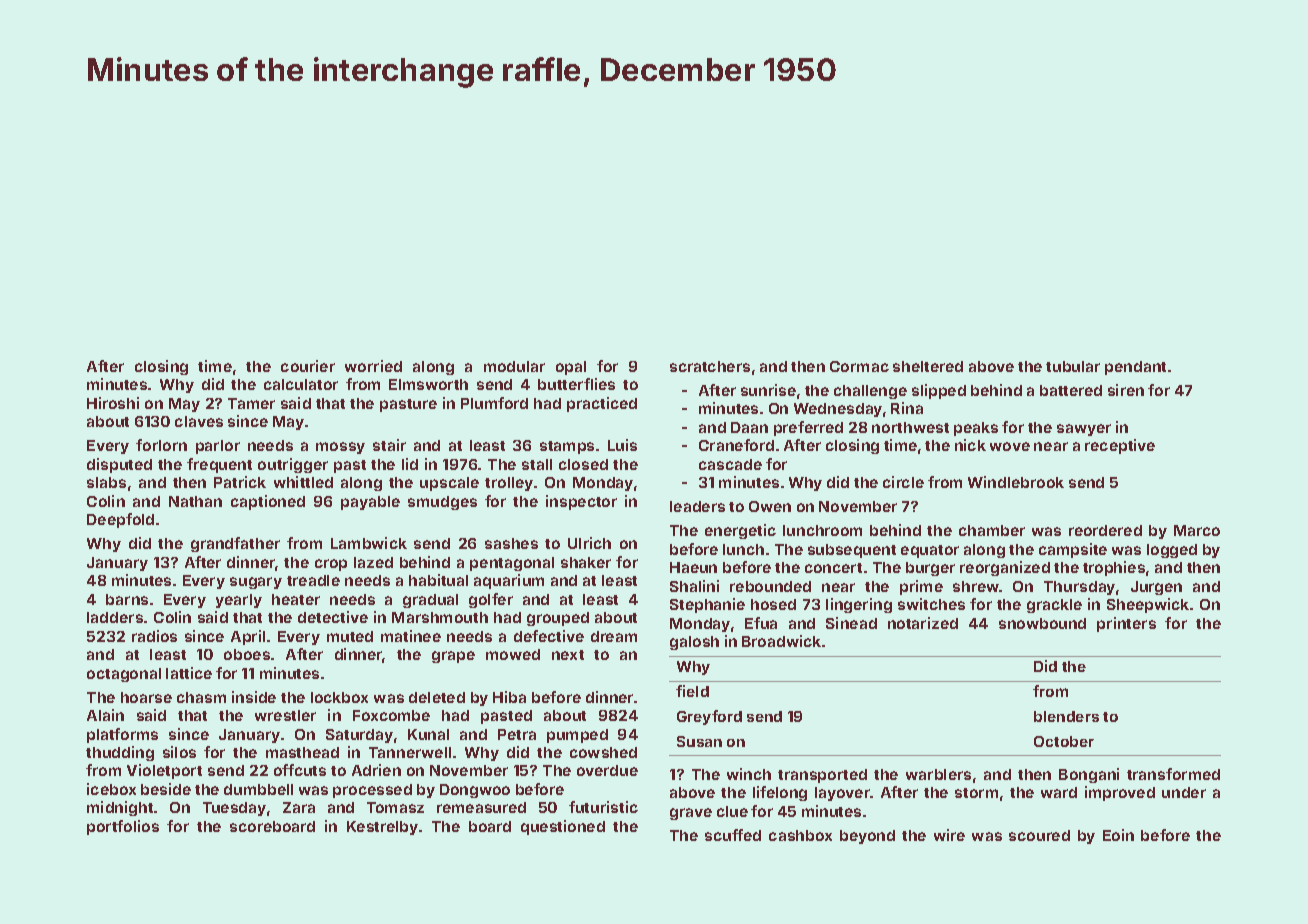 The image size is (1308, 924). I want to click on oboes, so click(247, 654).
